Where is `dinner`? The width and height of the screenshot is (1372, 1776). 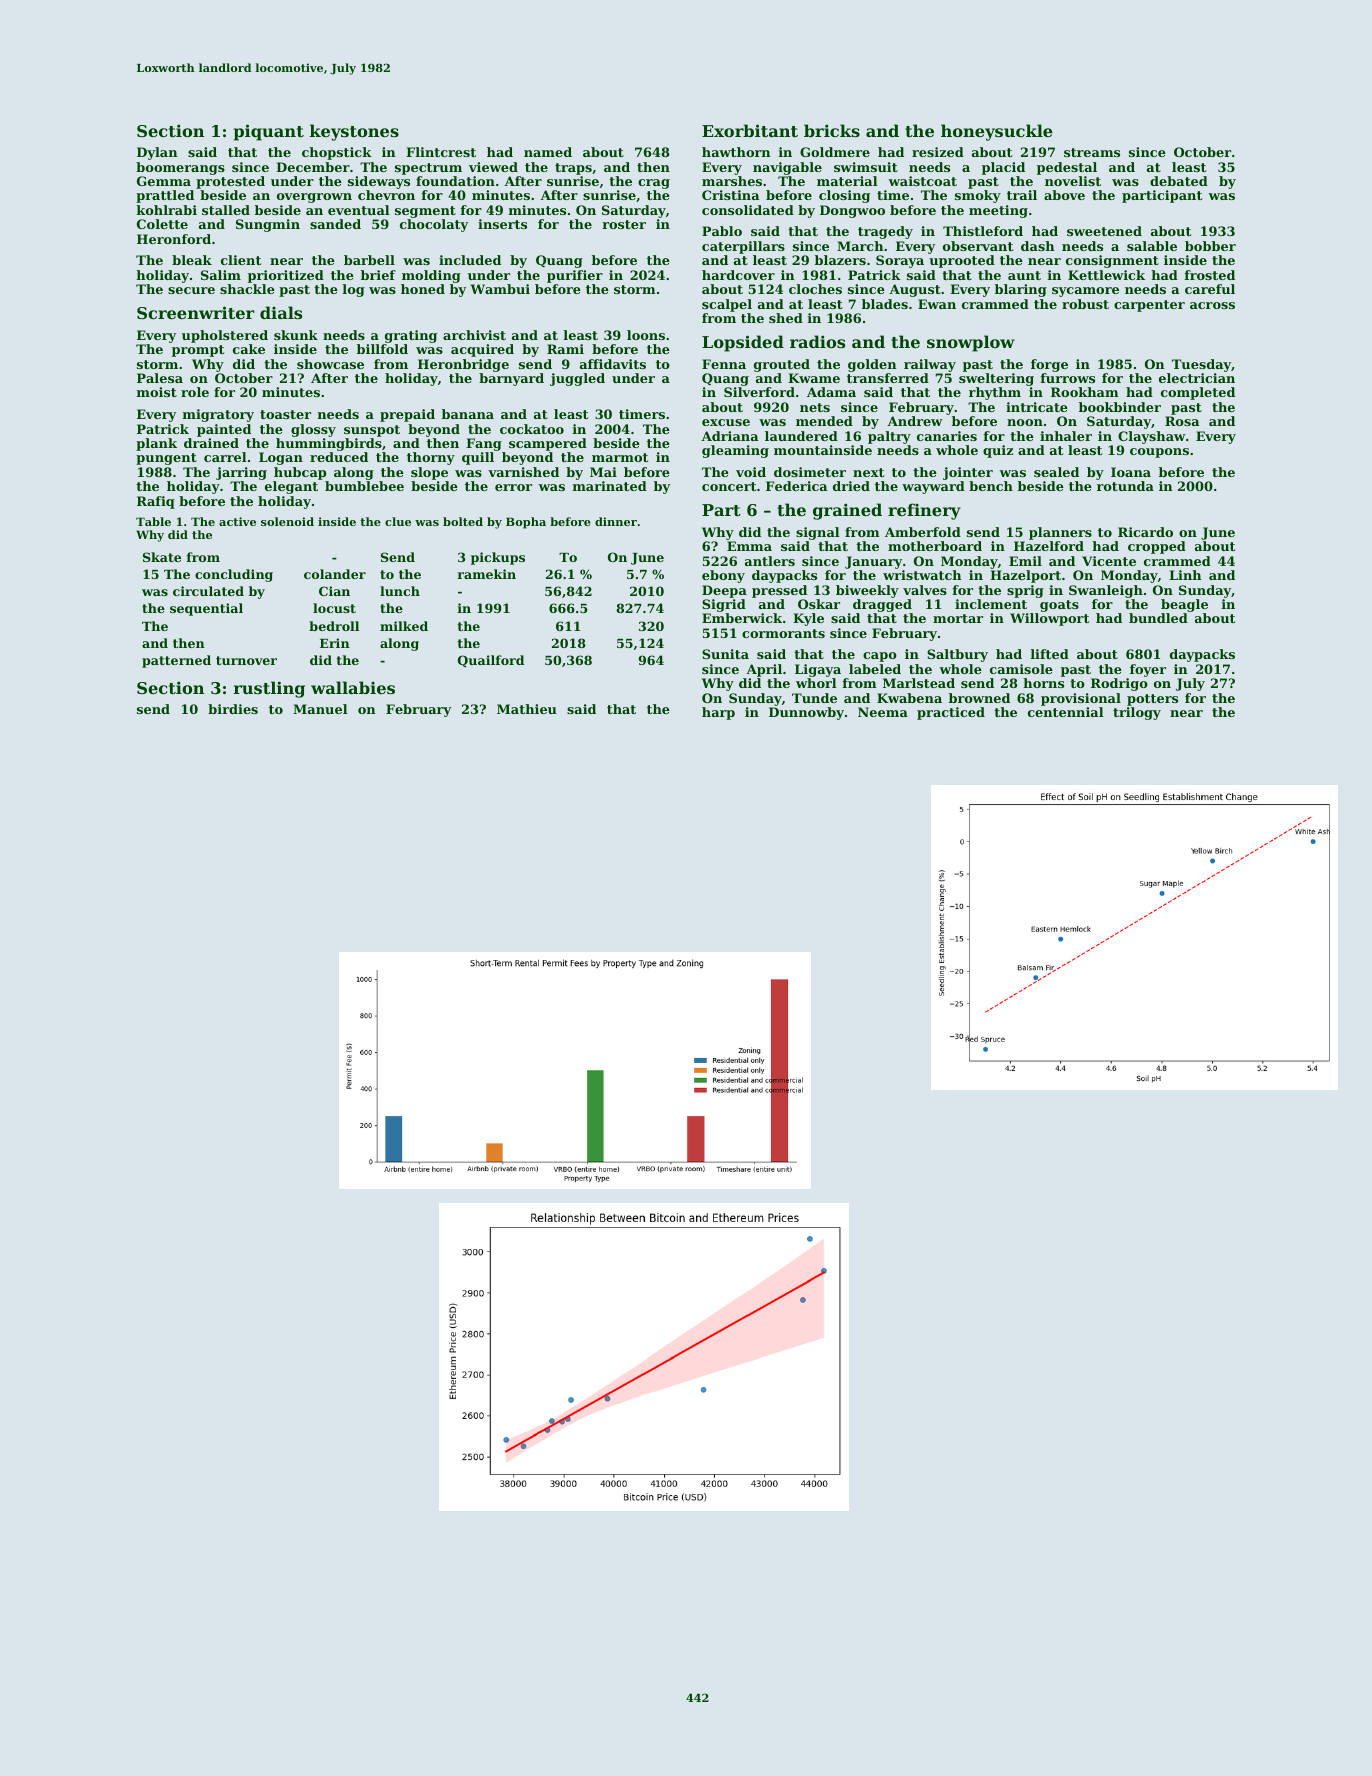
dinner is located at coordinates (616, 521).
